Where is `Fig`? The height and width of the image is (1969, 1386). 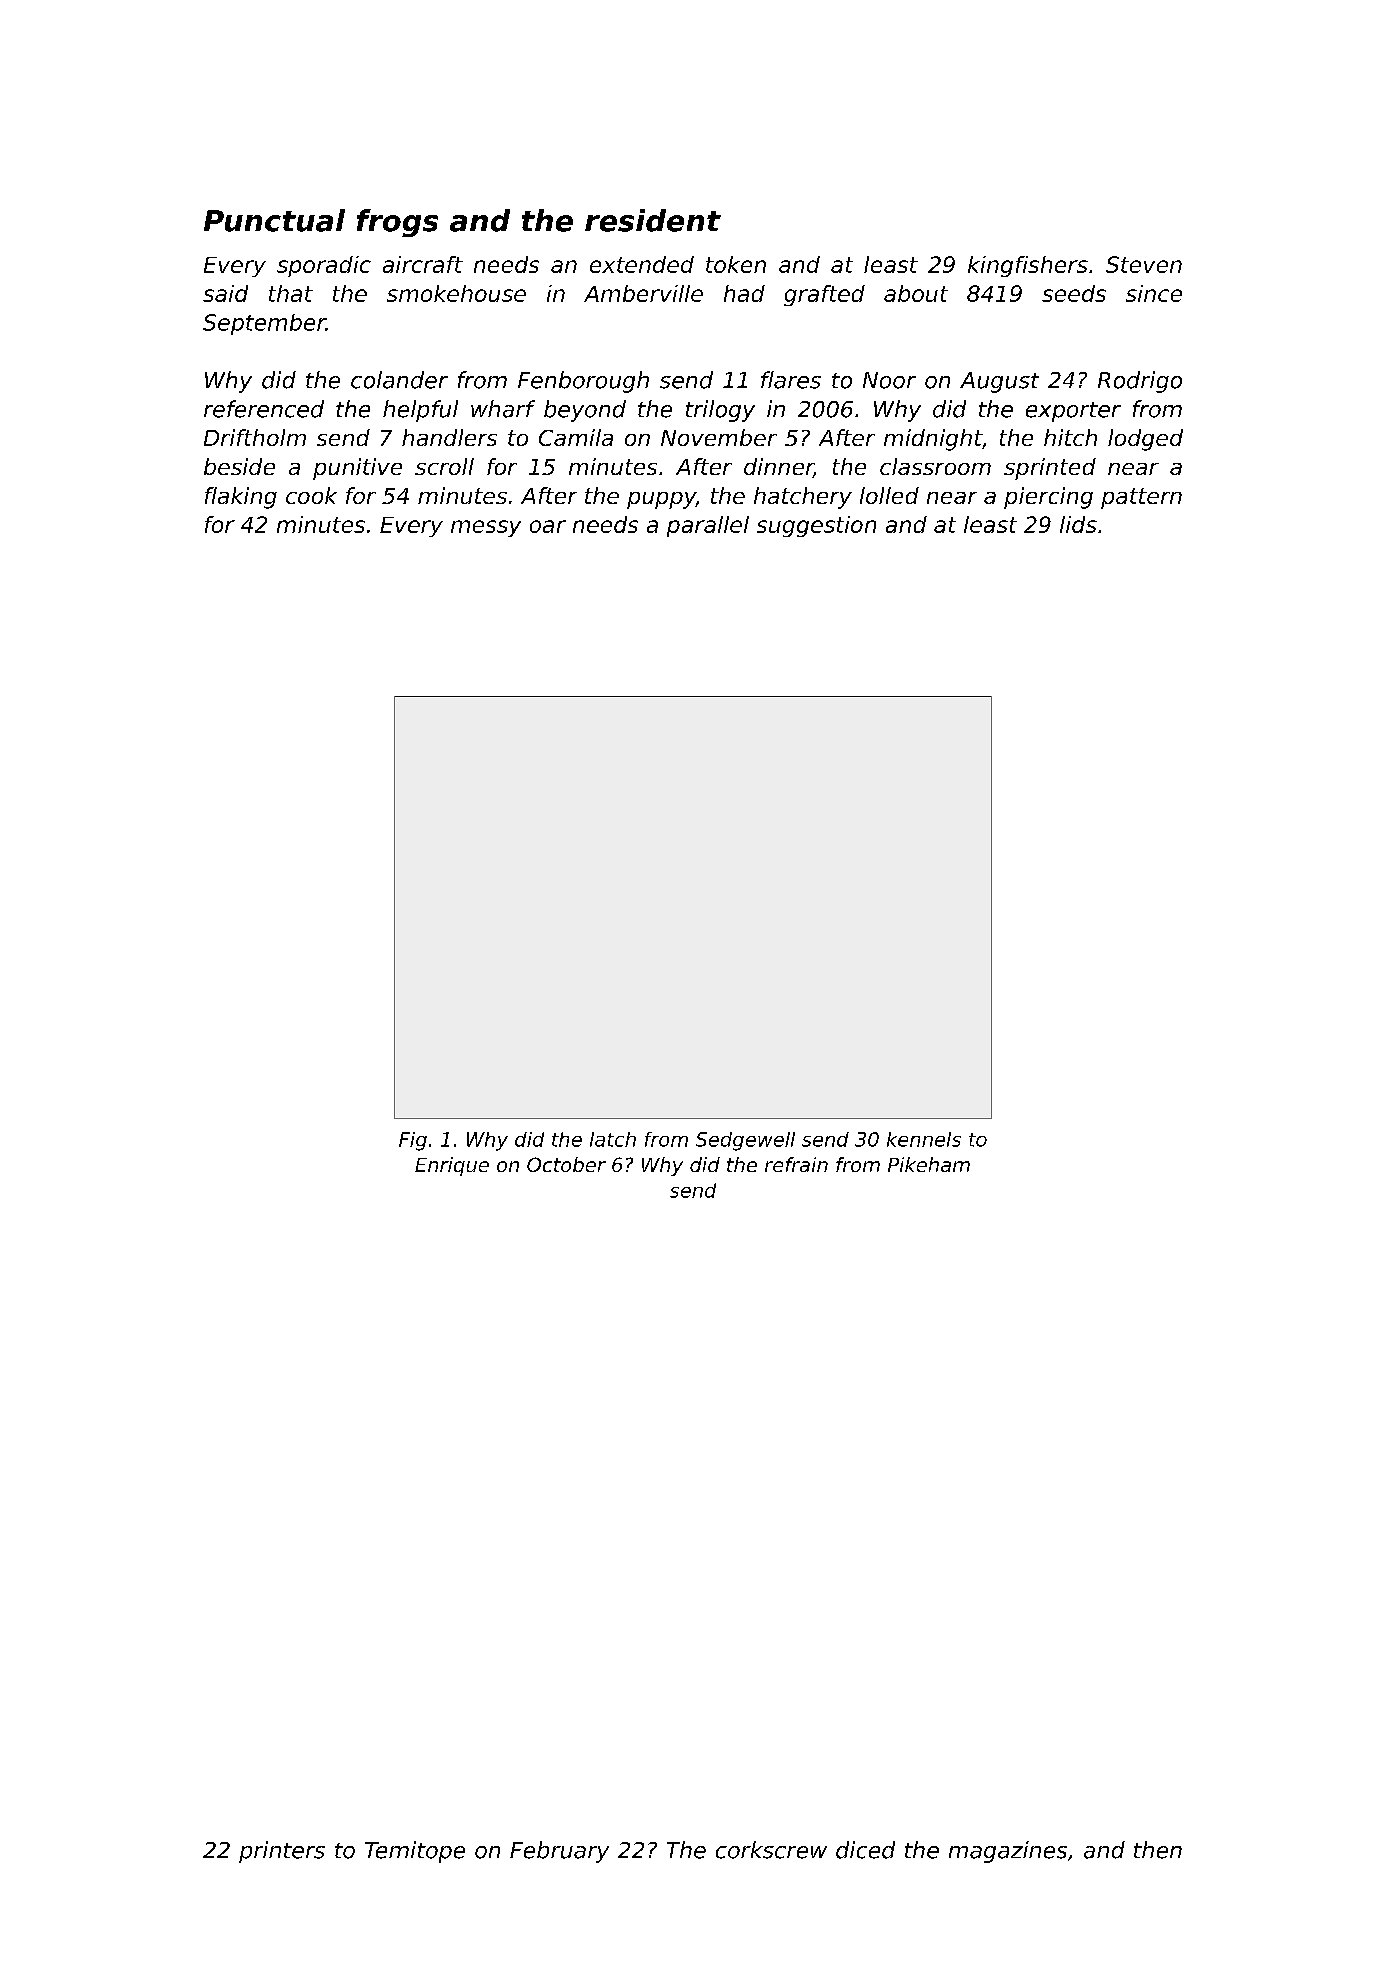
Fig is located at coordinates (413, 1141).
